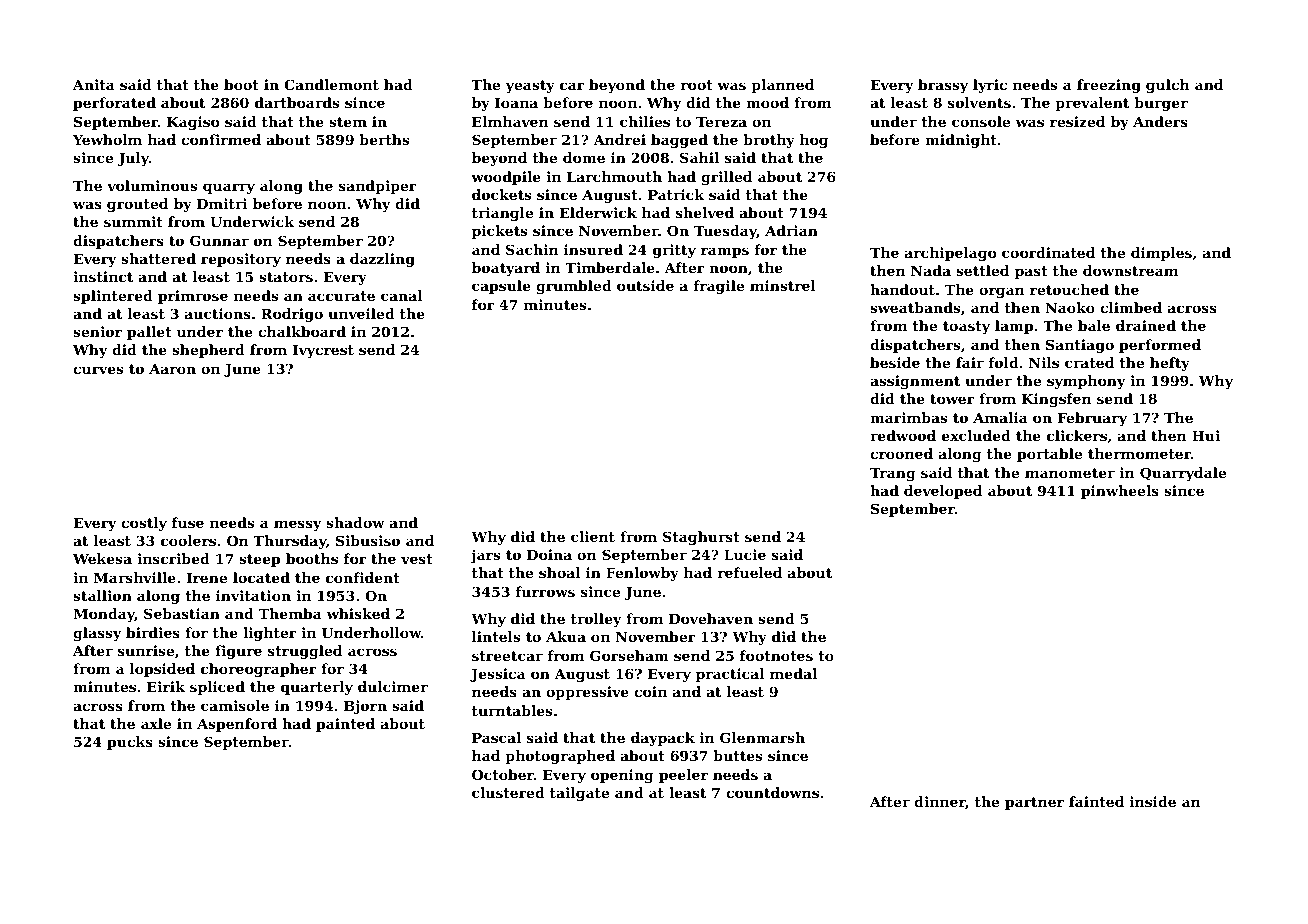 This document has width=1308, height=924. I want to click on instinct, so click(103, 276).
